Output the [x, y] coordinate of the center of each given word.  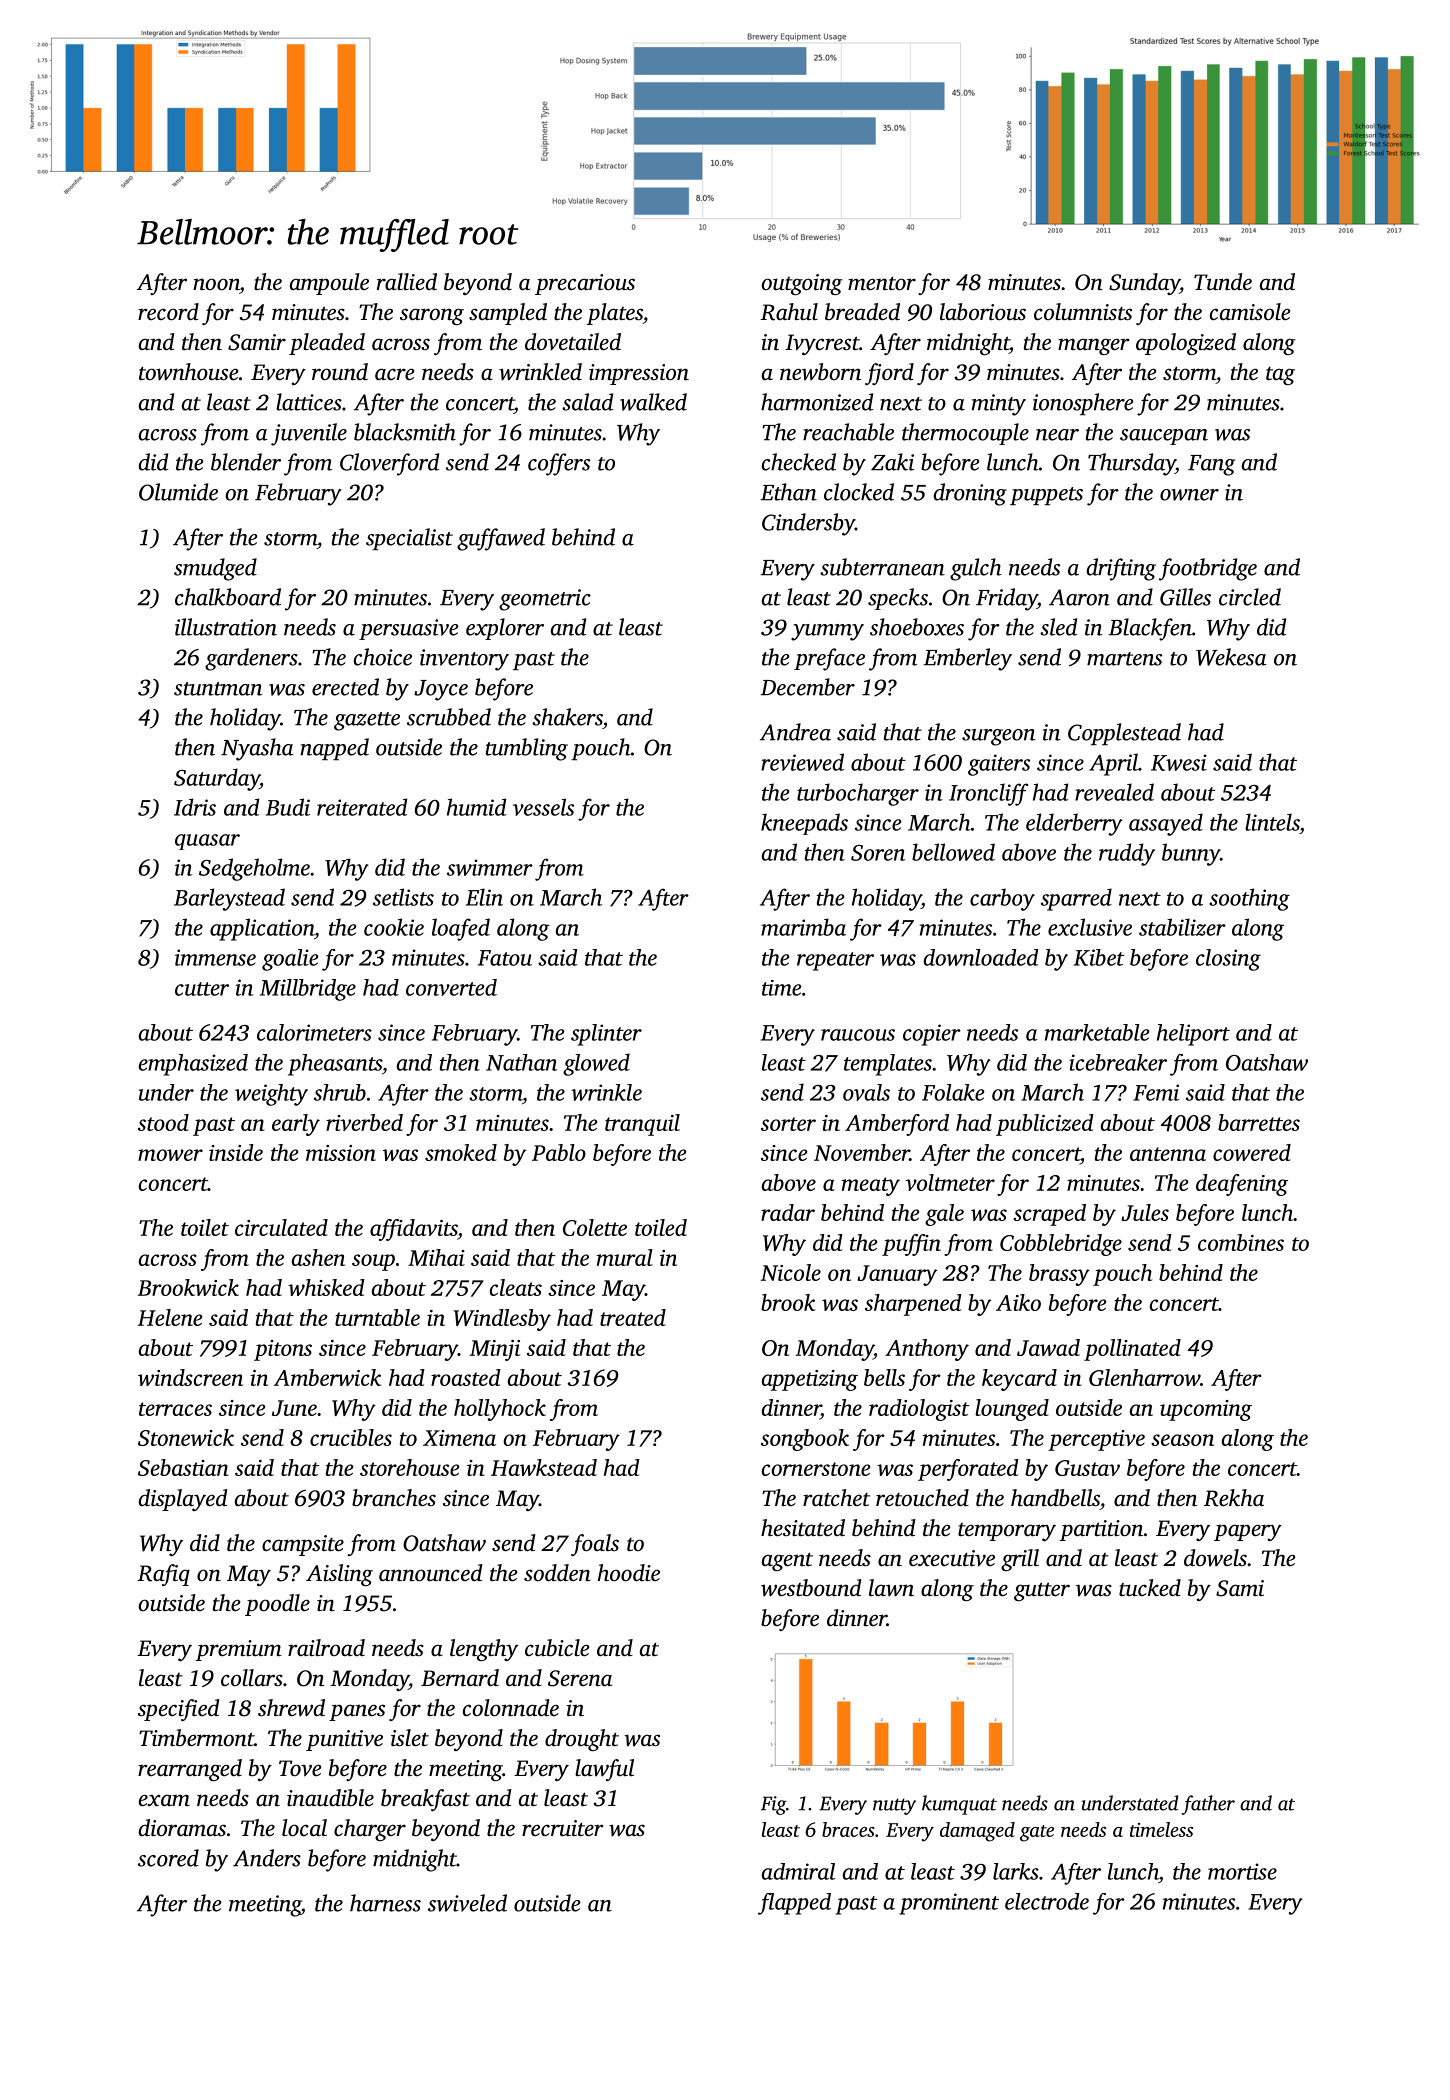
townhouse [188, 372]
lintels [1272, 822]
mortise [1242, 1871]
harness [385, 1903]
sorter [788, 1124]
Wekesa [1231, 657]
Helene [169, 1317]
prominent [949, 1904]
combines [1241, 1242]
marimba [803, 927]
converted [451, 987]
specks [898, 599]
